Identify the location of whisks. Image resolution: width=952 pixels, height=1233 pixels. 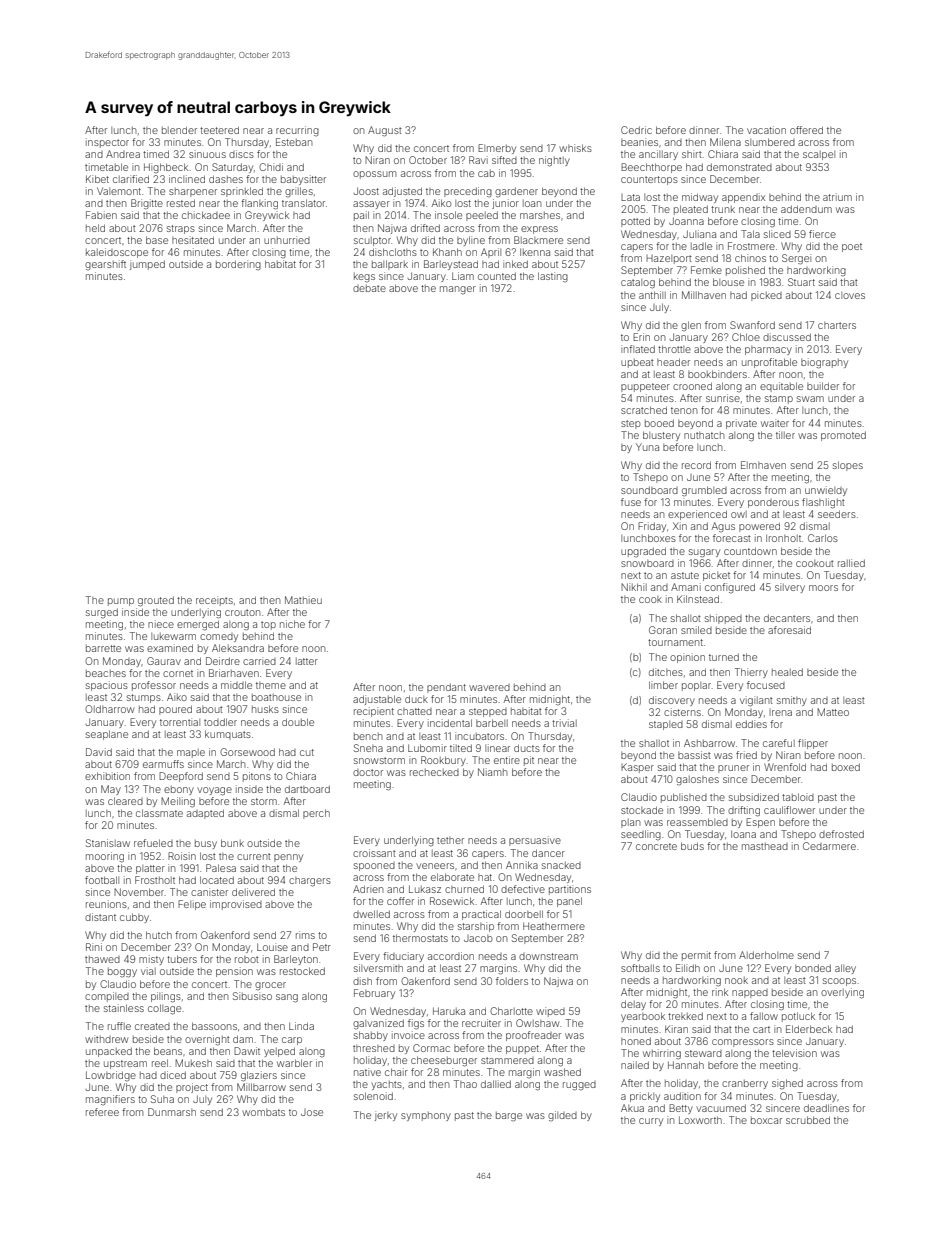
(575, 148).
